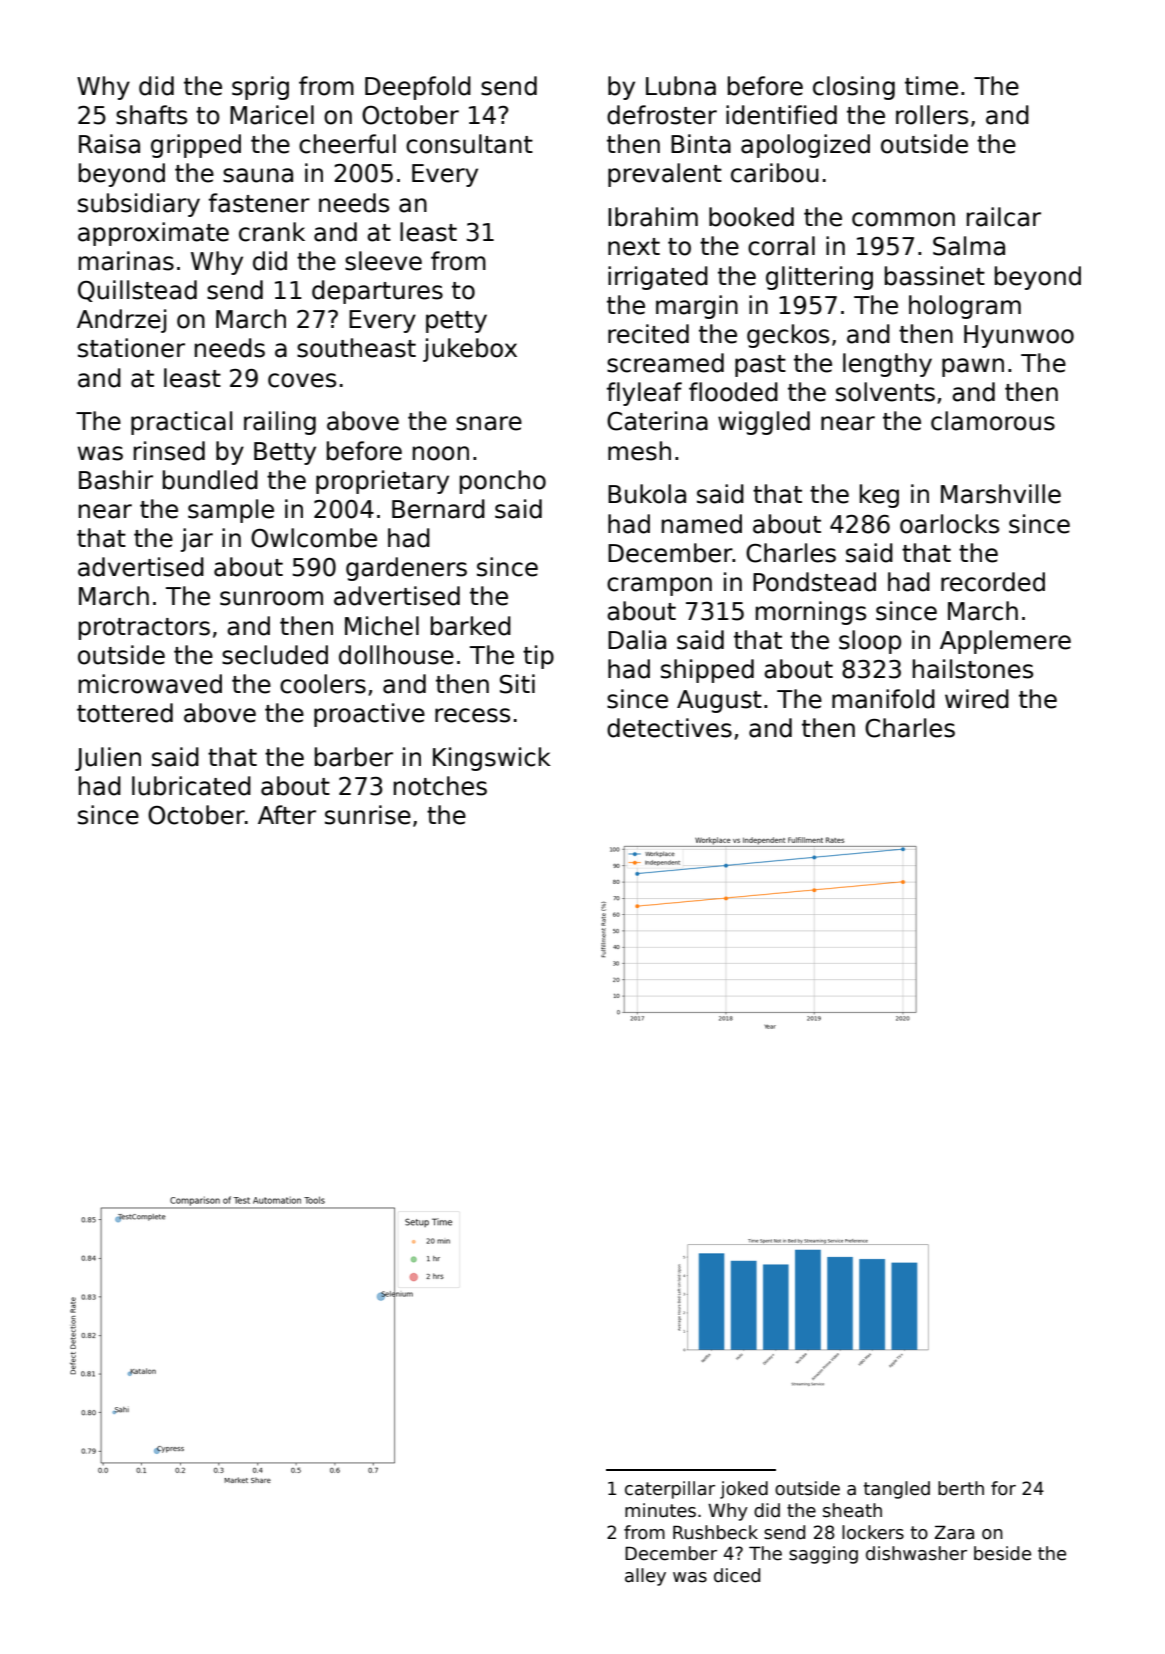  What do you see at coordinates (287, 815) in the document?
I see `After` at bounding box center [287, 815].
